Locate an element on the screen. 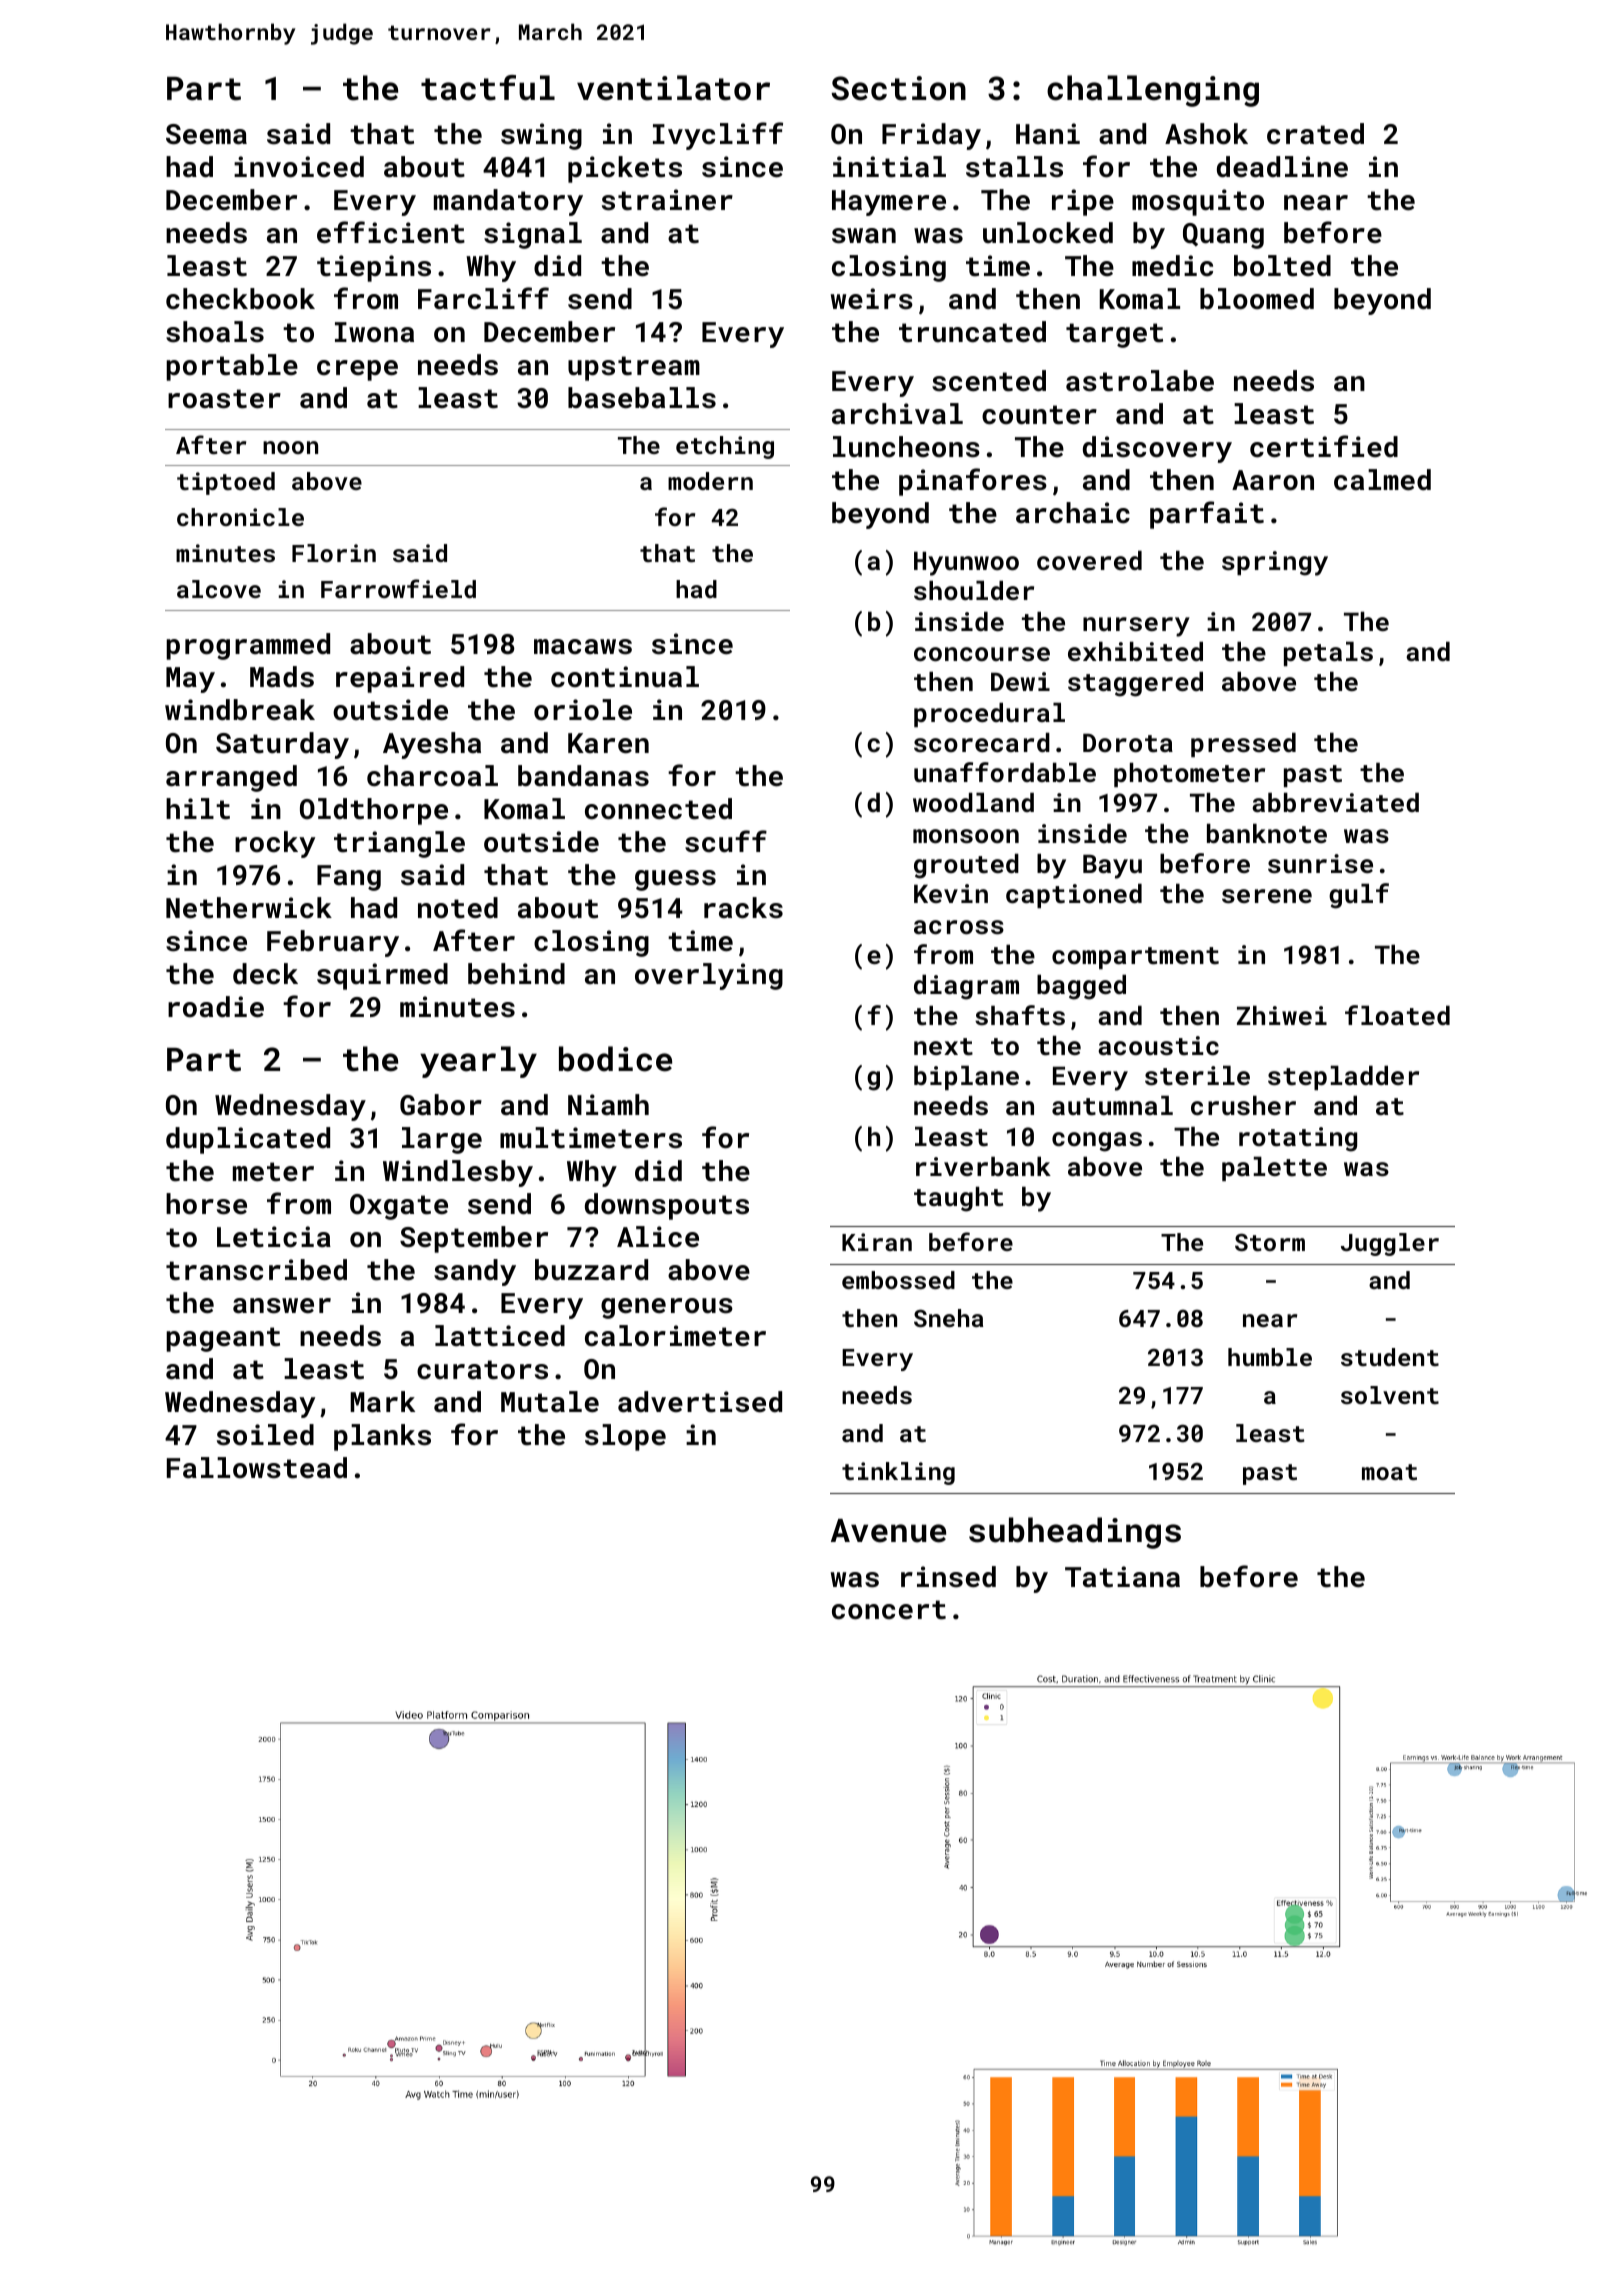 The width and height of the screenshot is (1620, 2292). racks is located at coordinates (743, 908).
